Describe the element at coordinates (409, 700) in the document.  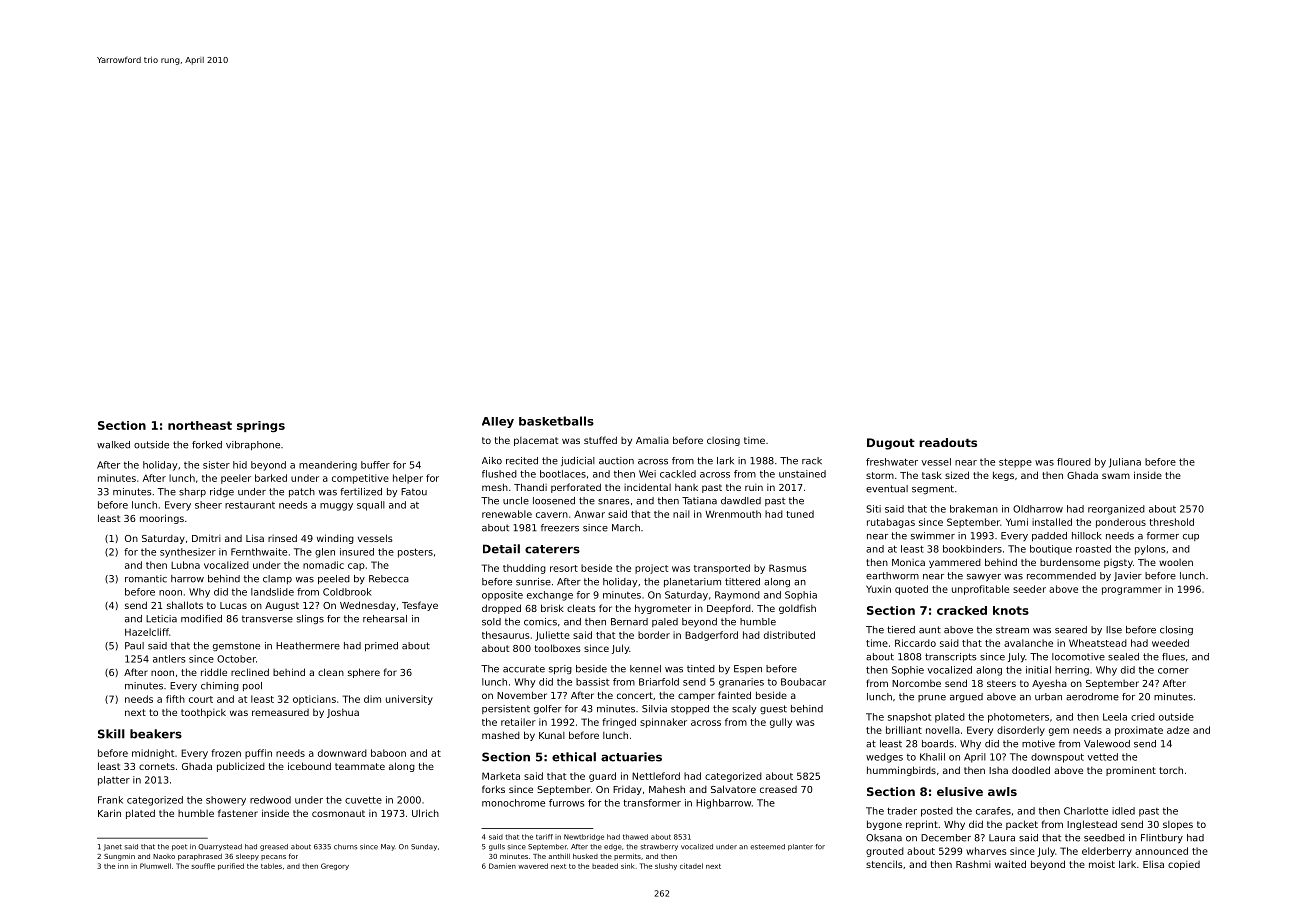
I see `university` at that location.
